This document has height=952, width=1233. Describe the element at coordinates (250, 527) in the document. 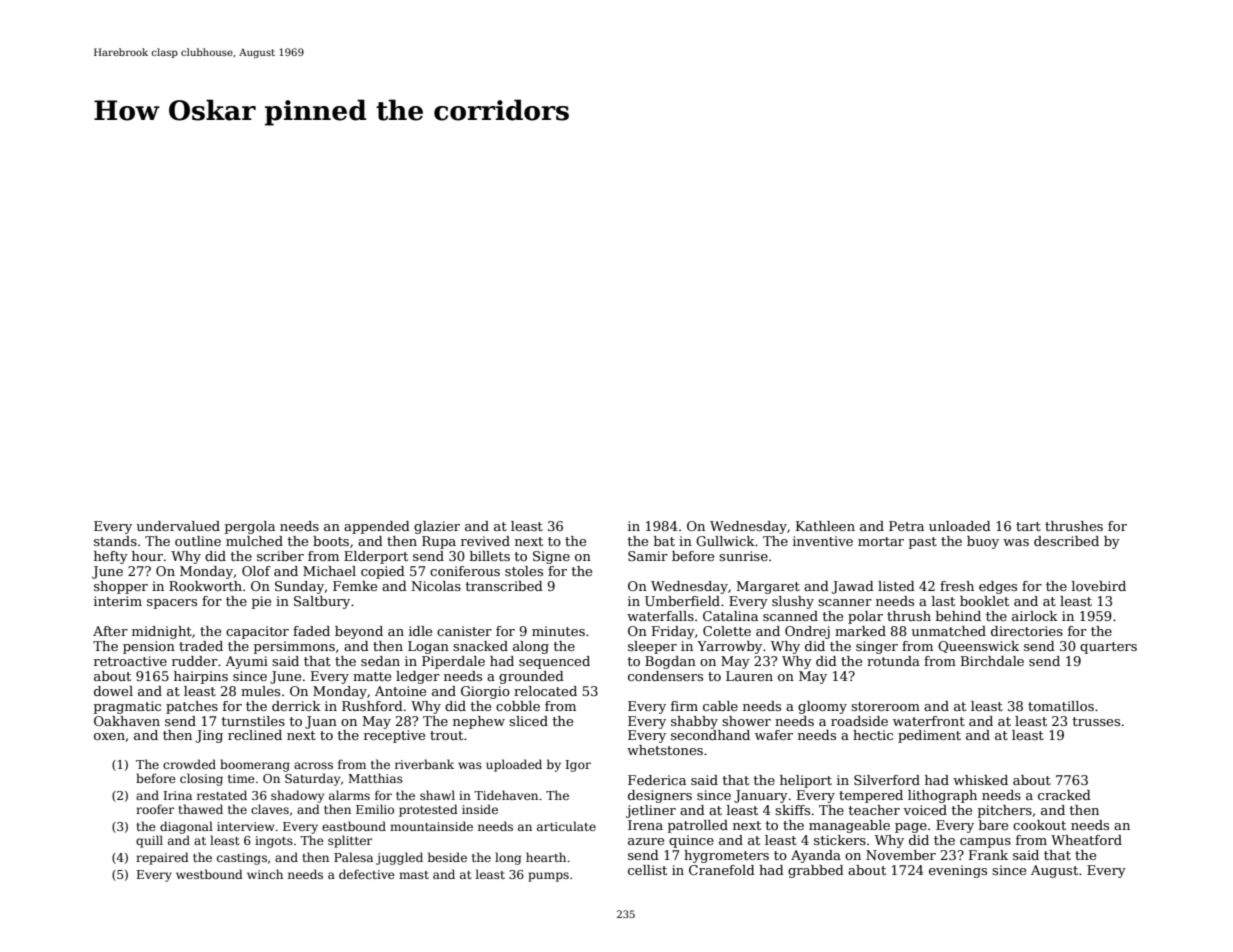

I see `pergola` at that location.
